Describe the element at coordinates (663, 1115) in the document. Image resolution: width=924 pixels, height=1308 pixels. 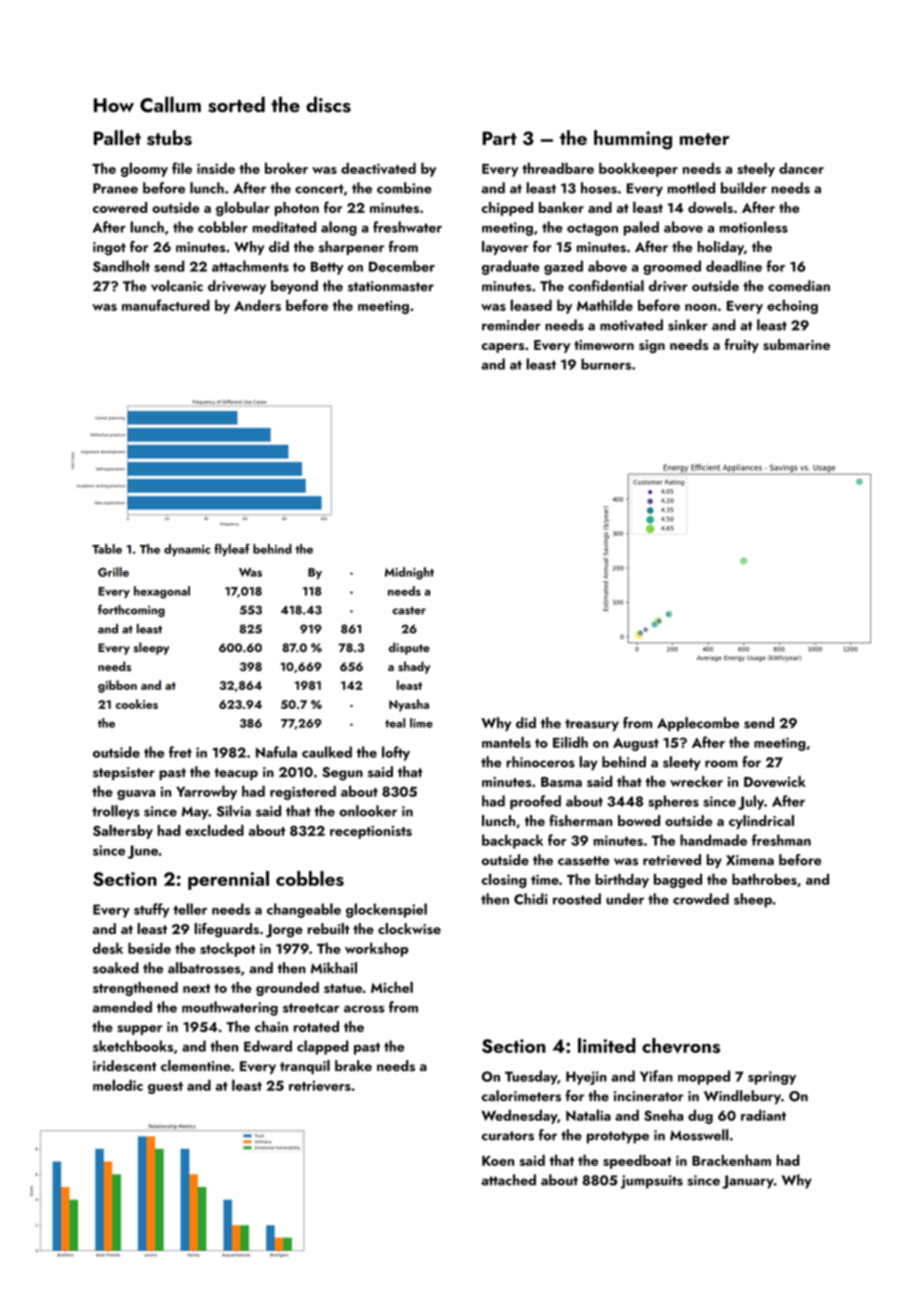
I see `Sneha` at that location.
